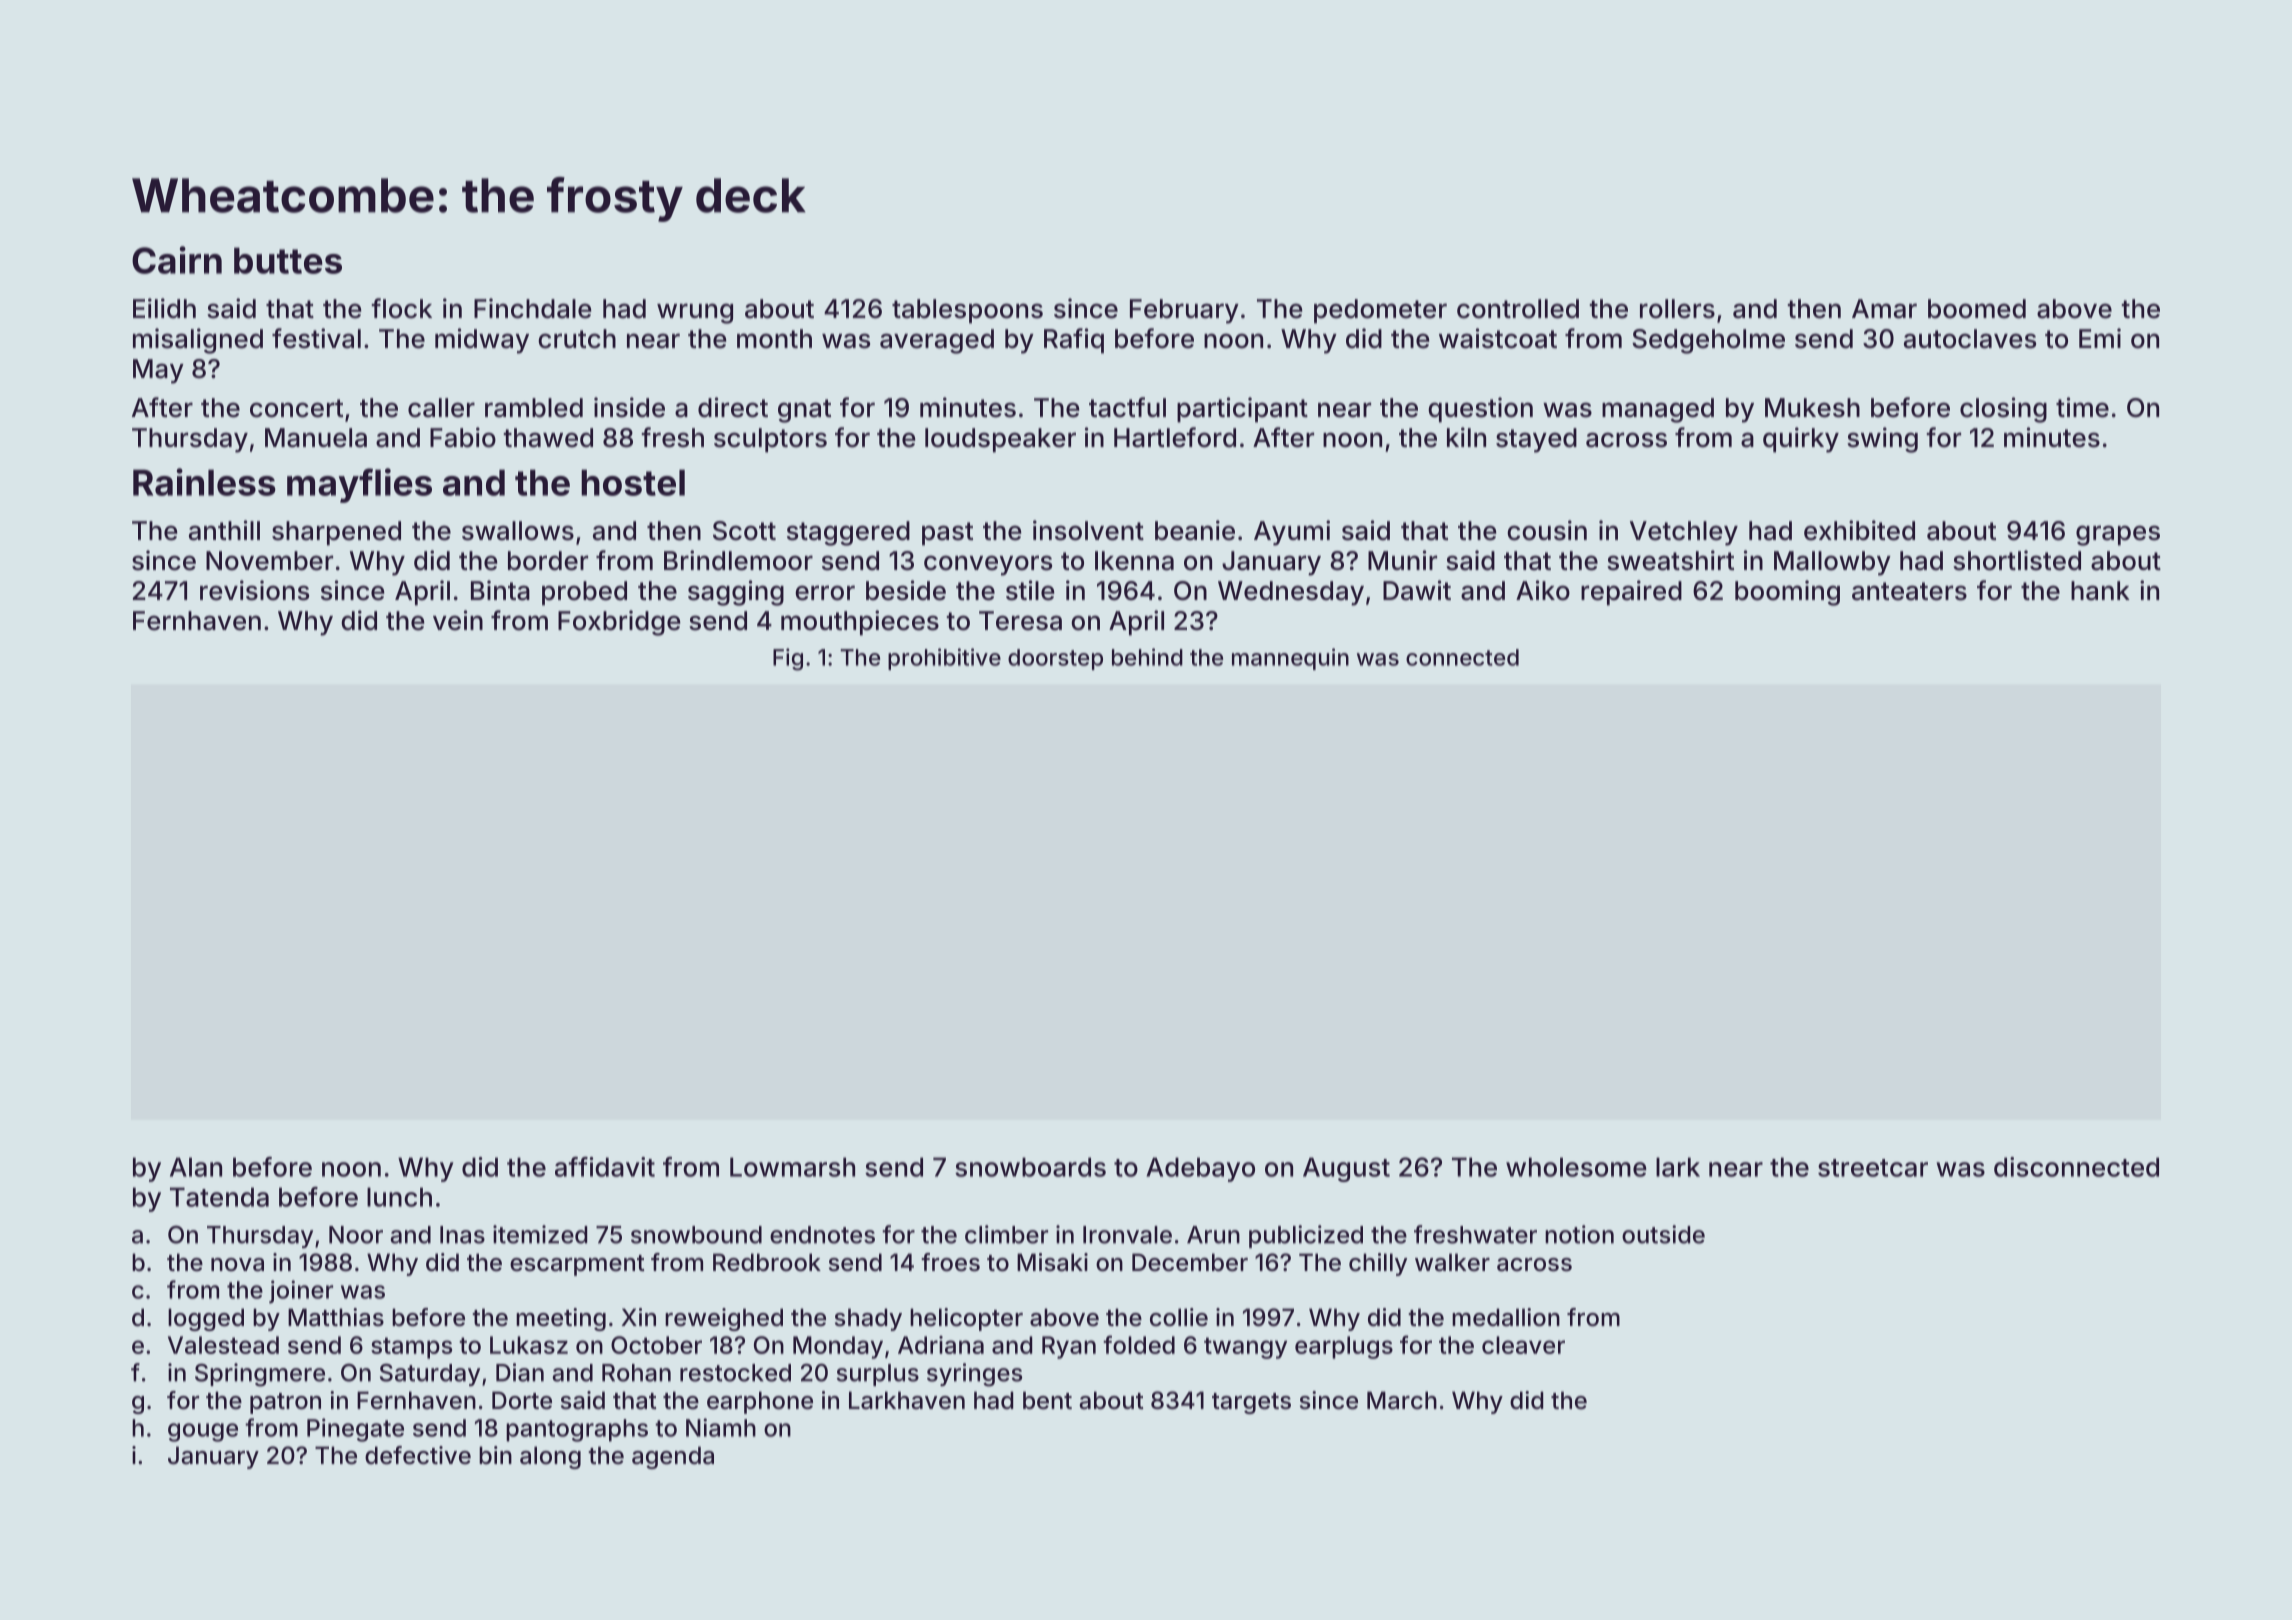 This page has width=2292, height=1620. I want to click on gouge, so click(203, 1432).
